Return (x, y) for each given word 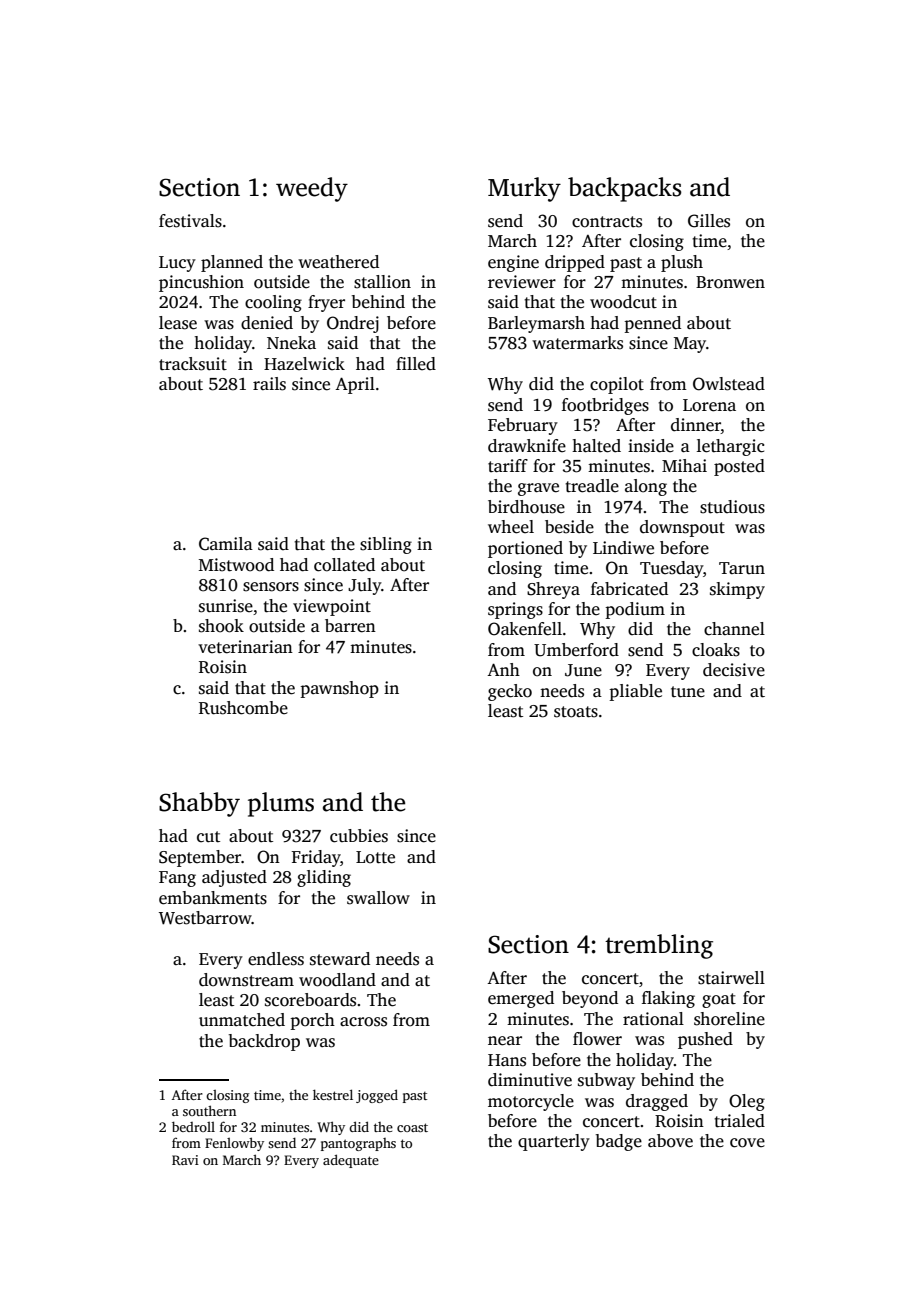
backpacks (624, 189)
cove (747, 1143)
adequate (351, 1161)
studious (732, 507)
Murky (524, 189)
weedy (312, 189)
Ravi (185, 1160)
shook (221, 626)
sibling (386, 545)
